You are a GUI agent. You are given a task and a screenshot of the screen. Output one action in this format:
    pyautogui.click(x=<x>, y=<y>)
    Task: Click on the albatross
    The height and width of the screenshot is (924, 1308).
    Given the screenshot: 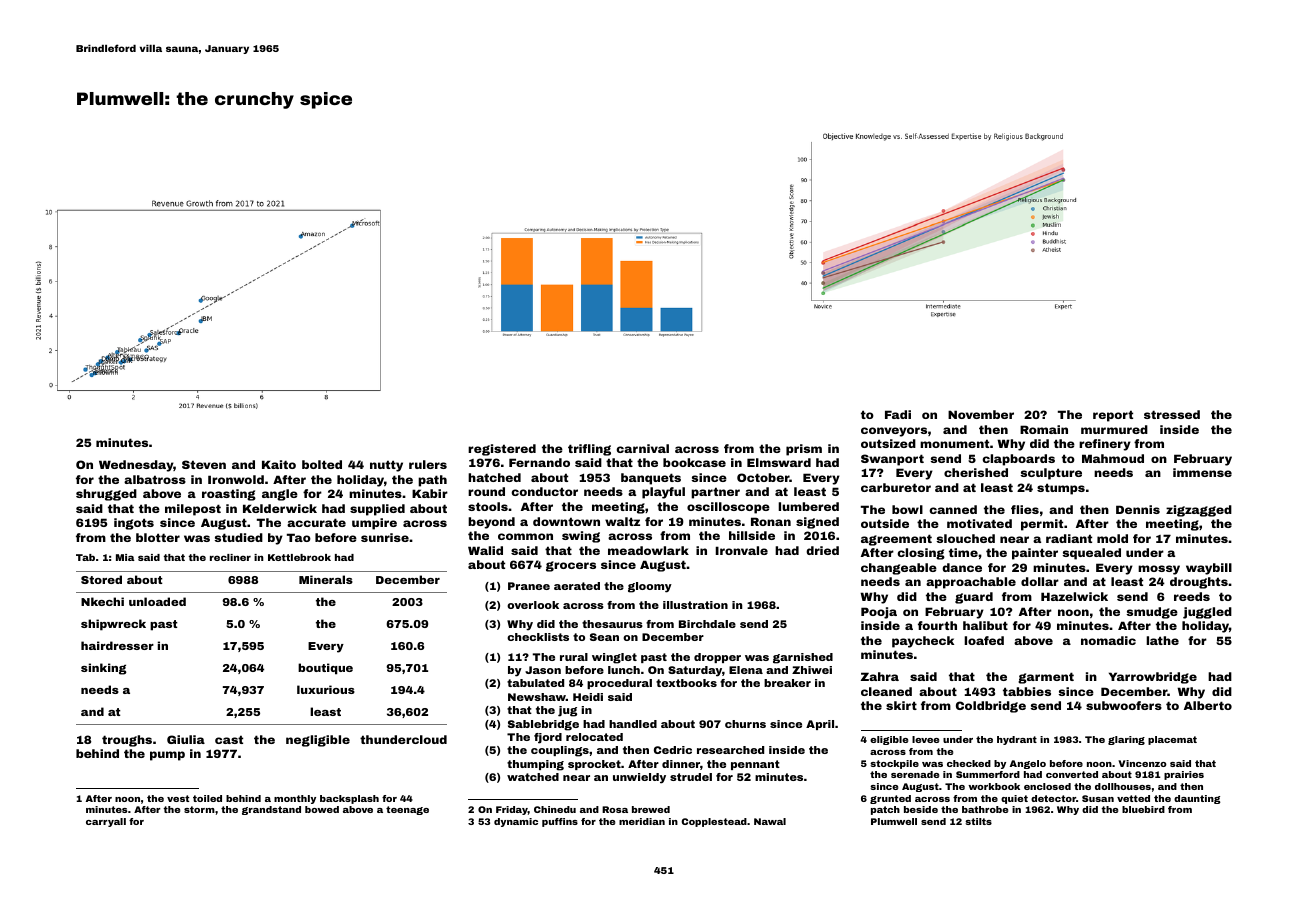 What is the action you would take?
    pyautogui.click(x=155, y=479)
